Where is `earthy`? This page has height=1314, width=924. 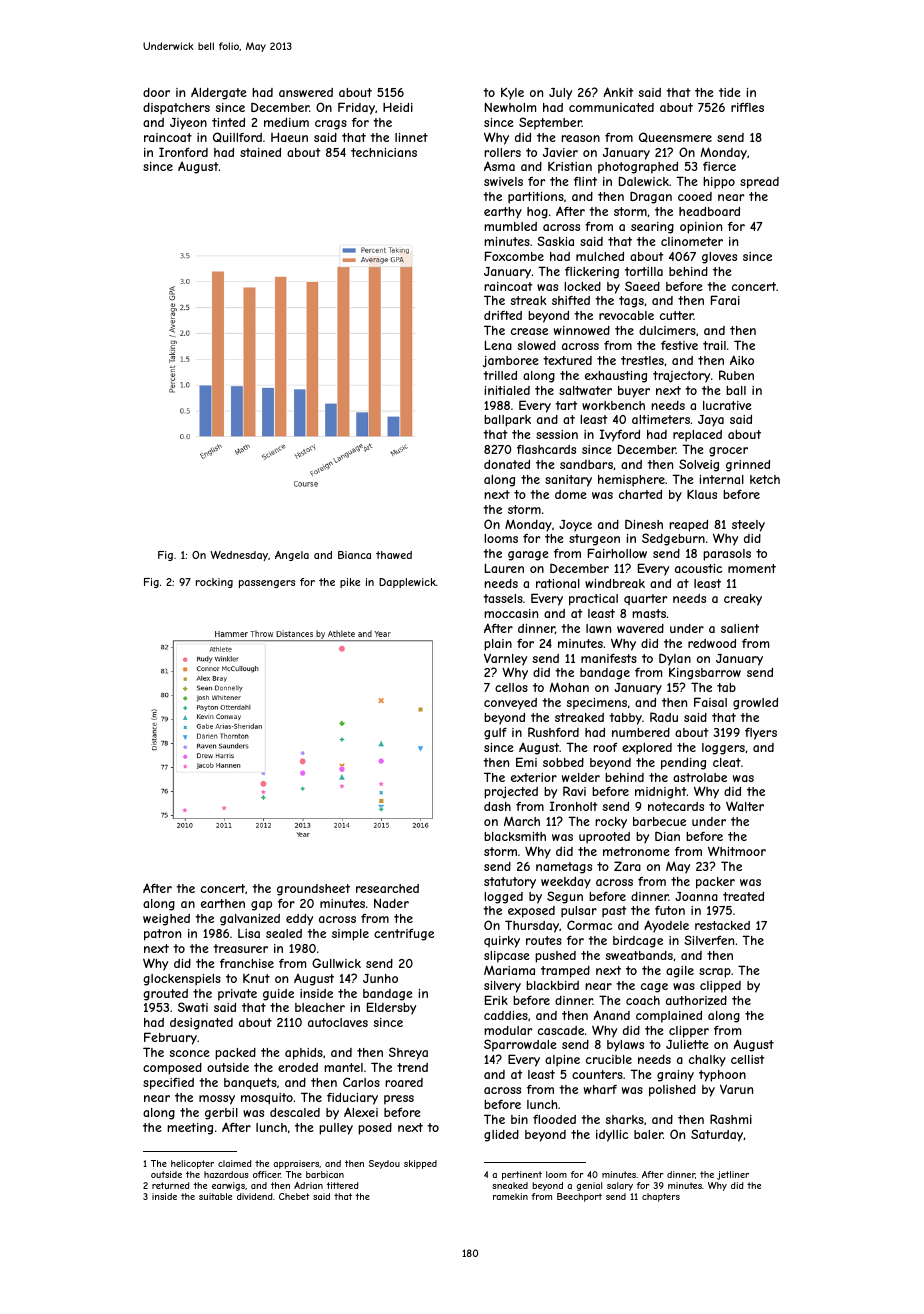
earthy is located at coordinates (503, 213).
